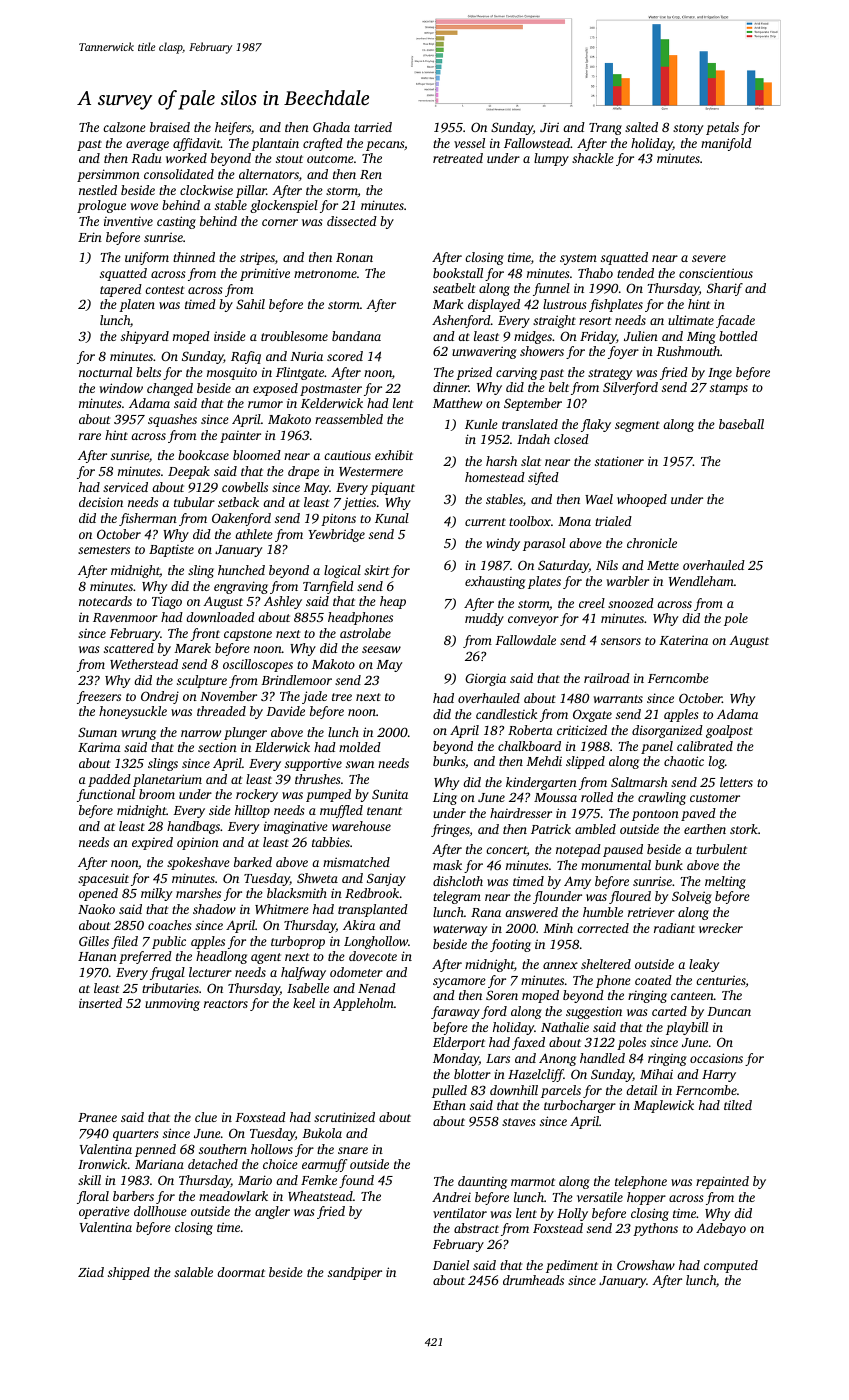  I want to click on Fallowstead, so click(537, 143).
